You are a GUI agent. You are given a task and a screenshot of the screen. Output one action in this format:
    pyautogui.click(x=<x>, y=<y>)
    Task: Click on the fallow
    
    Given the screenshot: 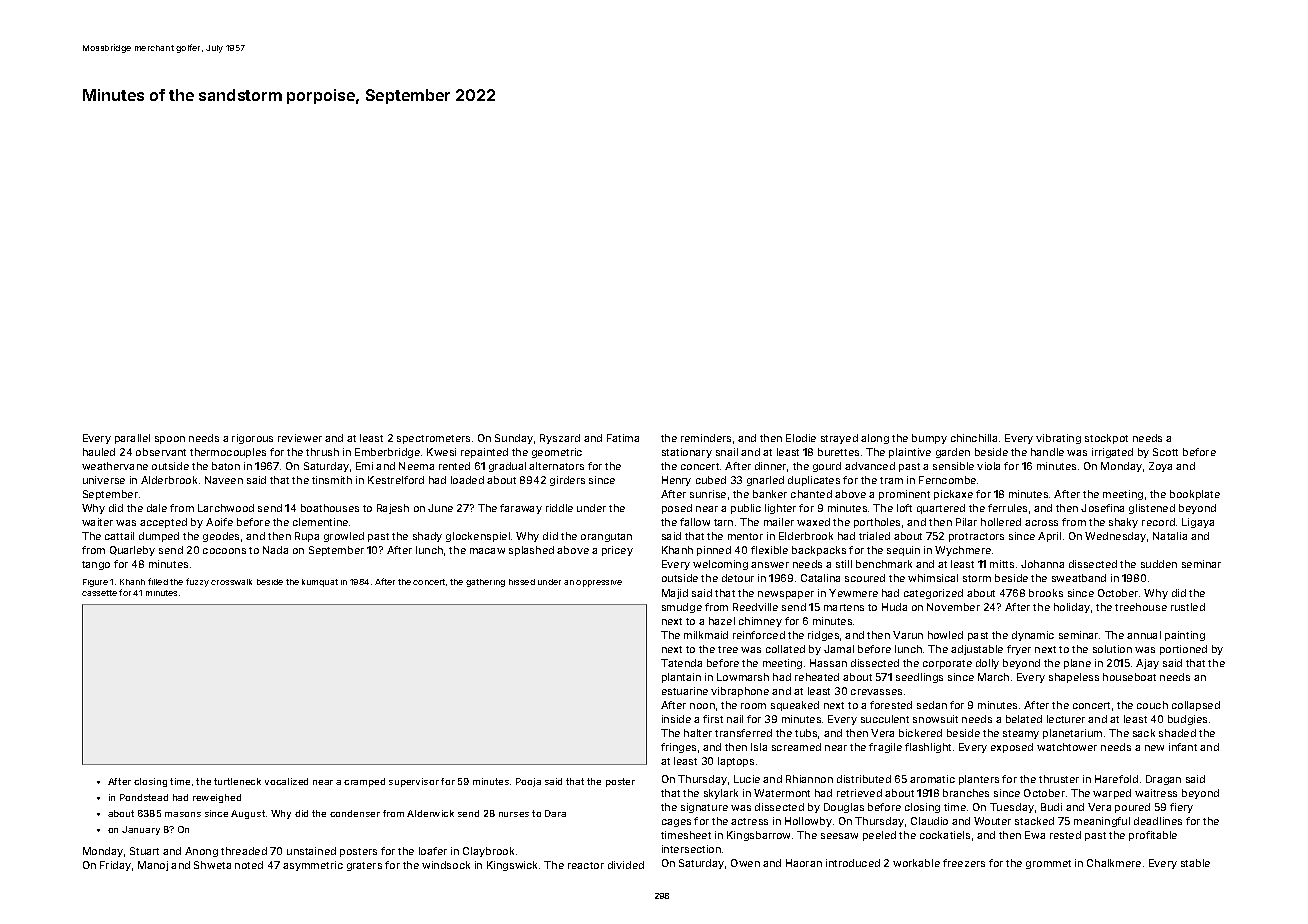 What is the action you would take?
    pyautogui.click(x=695, y=522)
